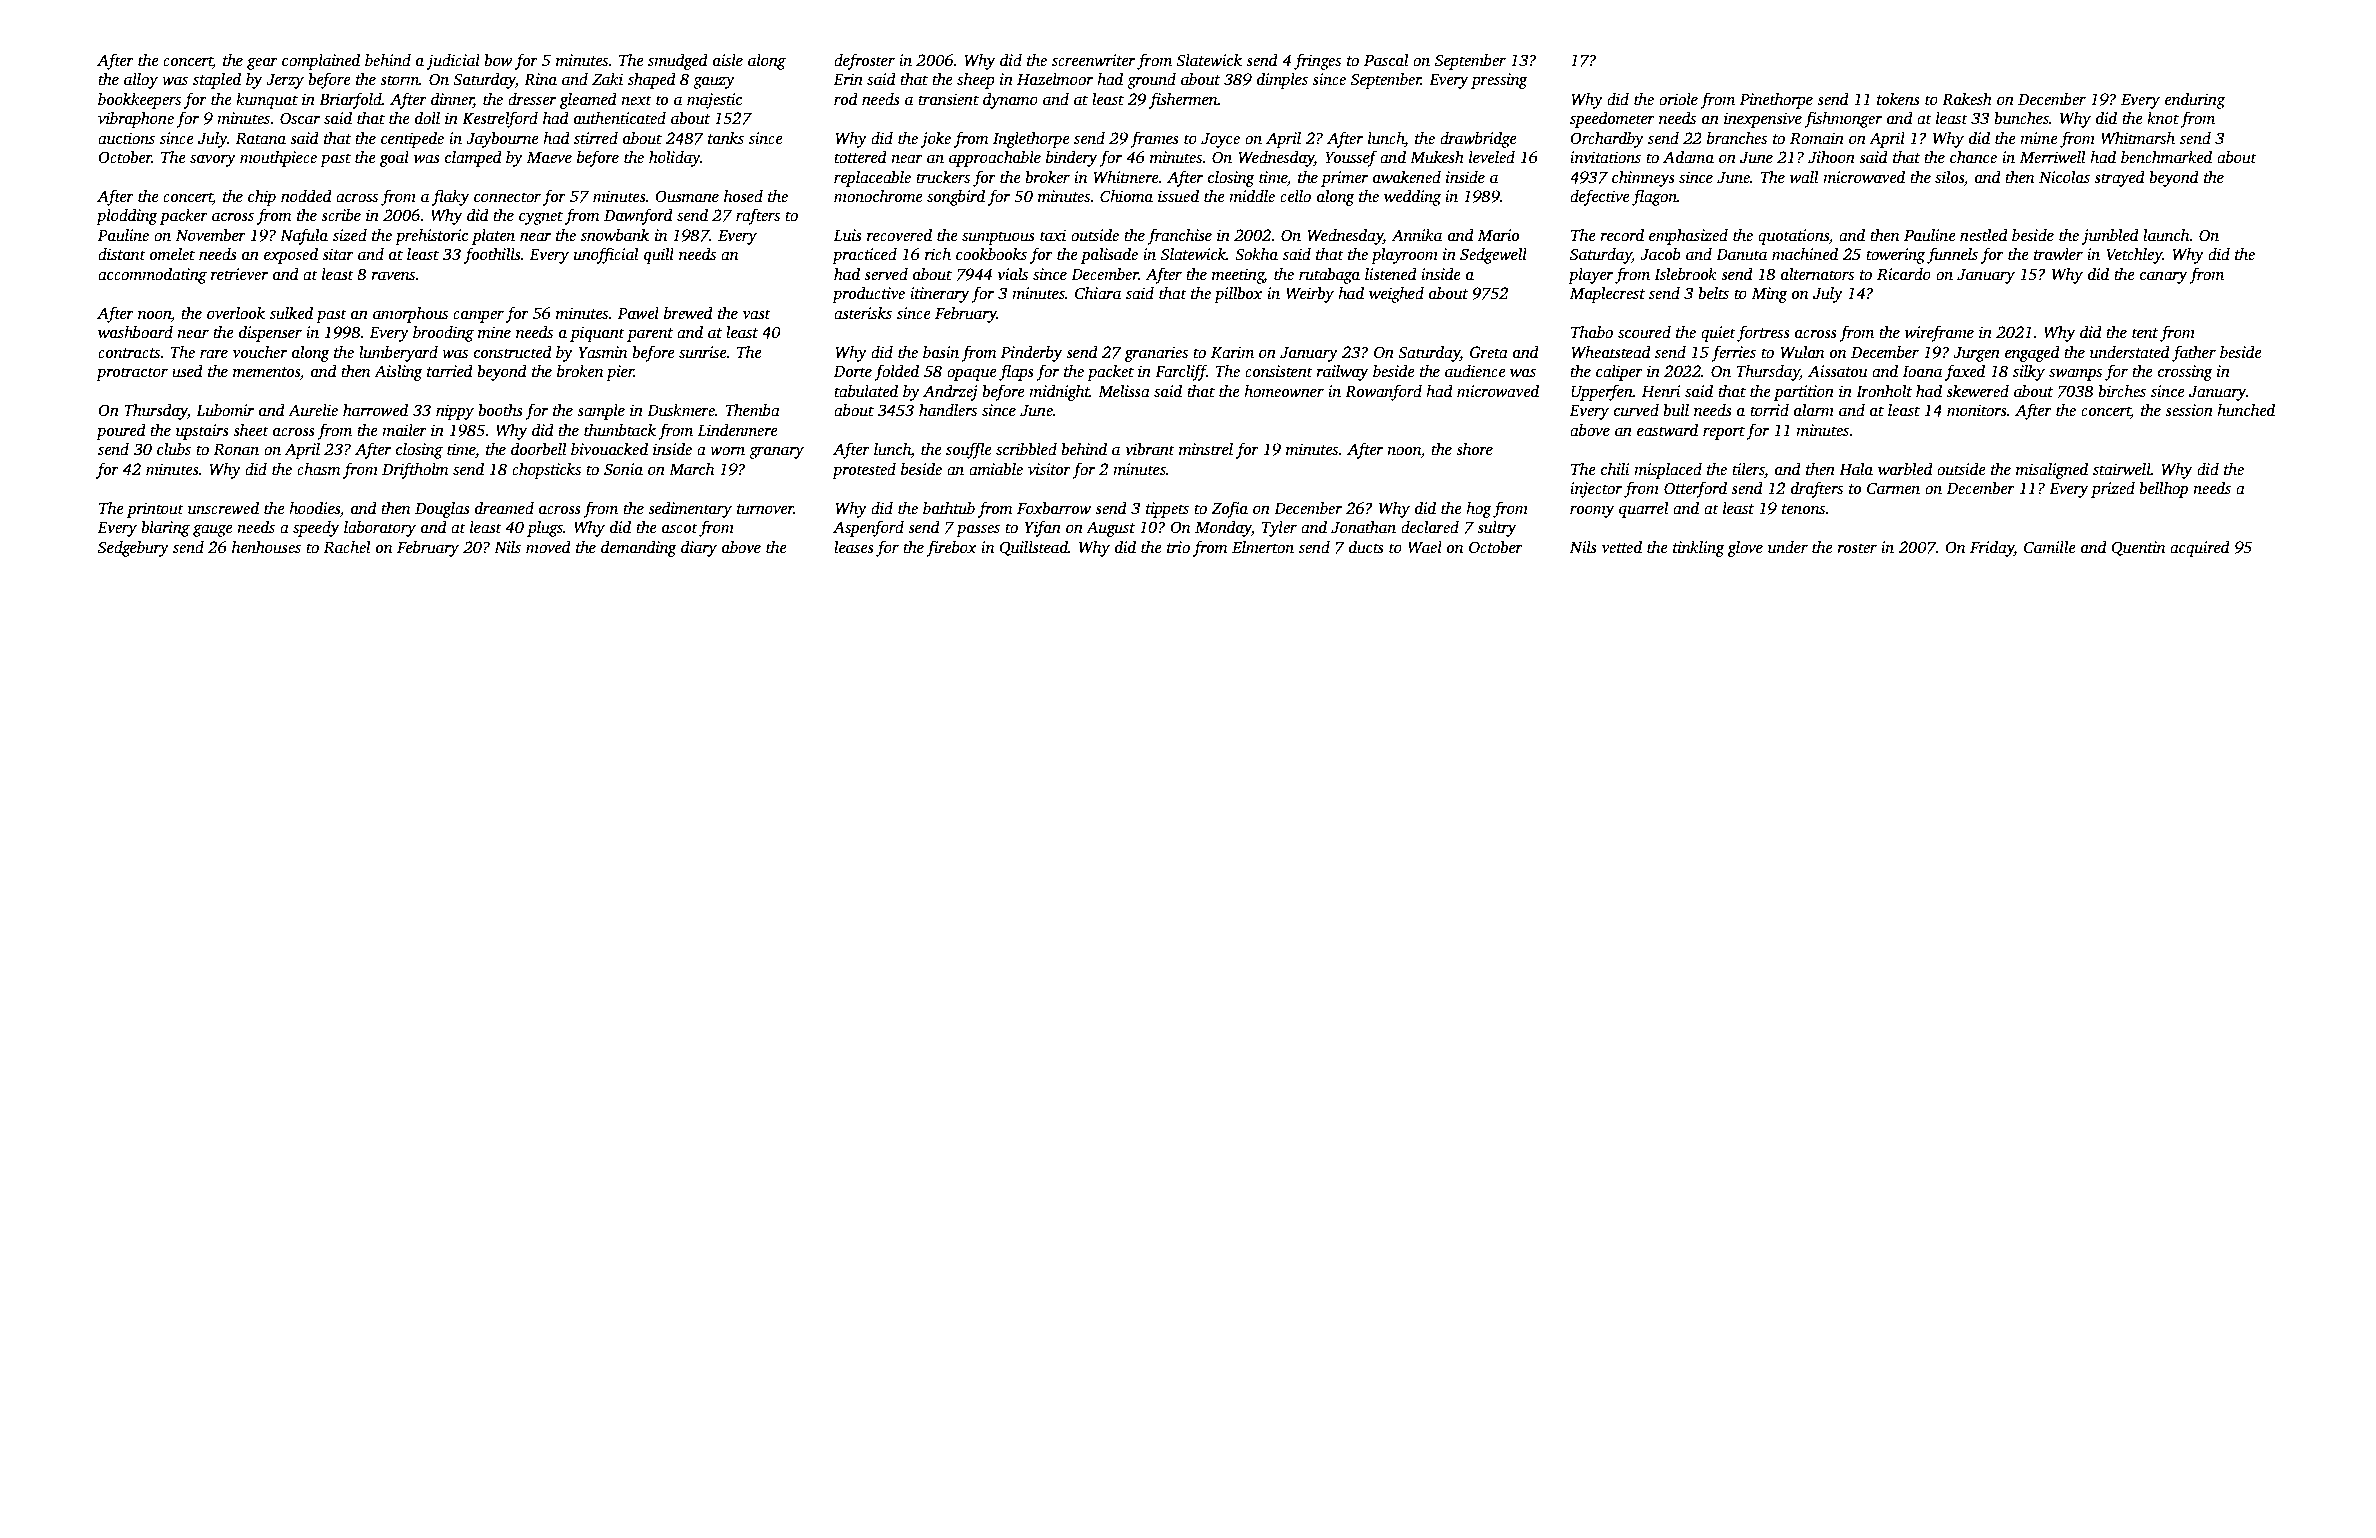 Image resolution: width=2376 pixels, height=1538 pixels. What do you see at coordinates (956, 198) in the screenshot?
I see `songbird` at bounding box center [956, 198].
